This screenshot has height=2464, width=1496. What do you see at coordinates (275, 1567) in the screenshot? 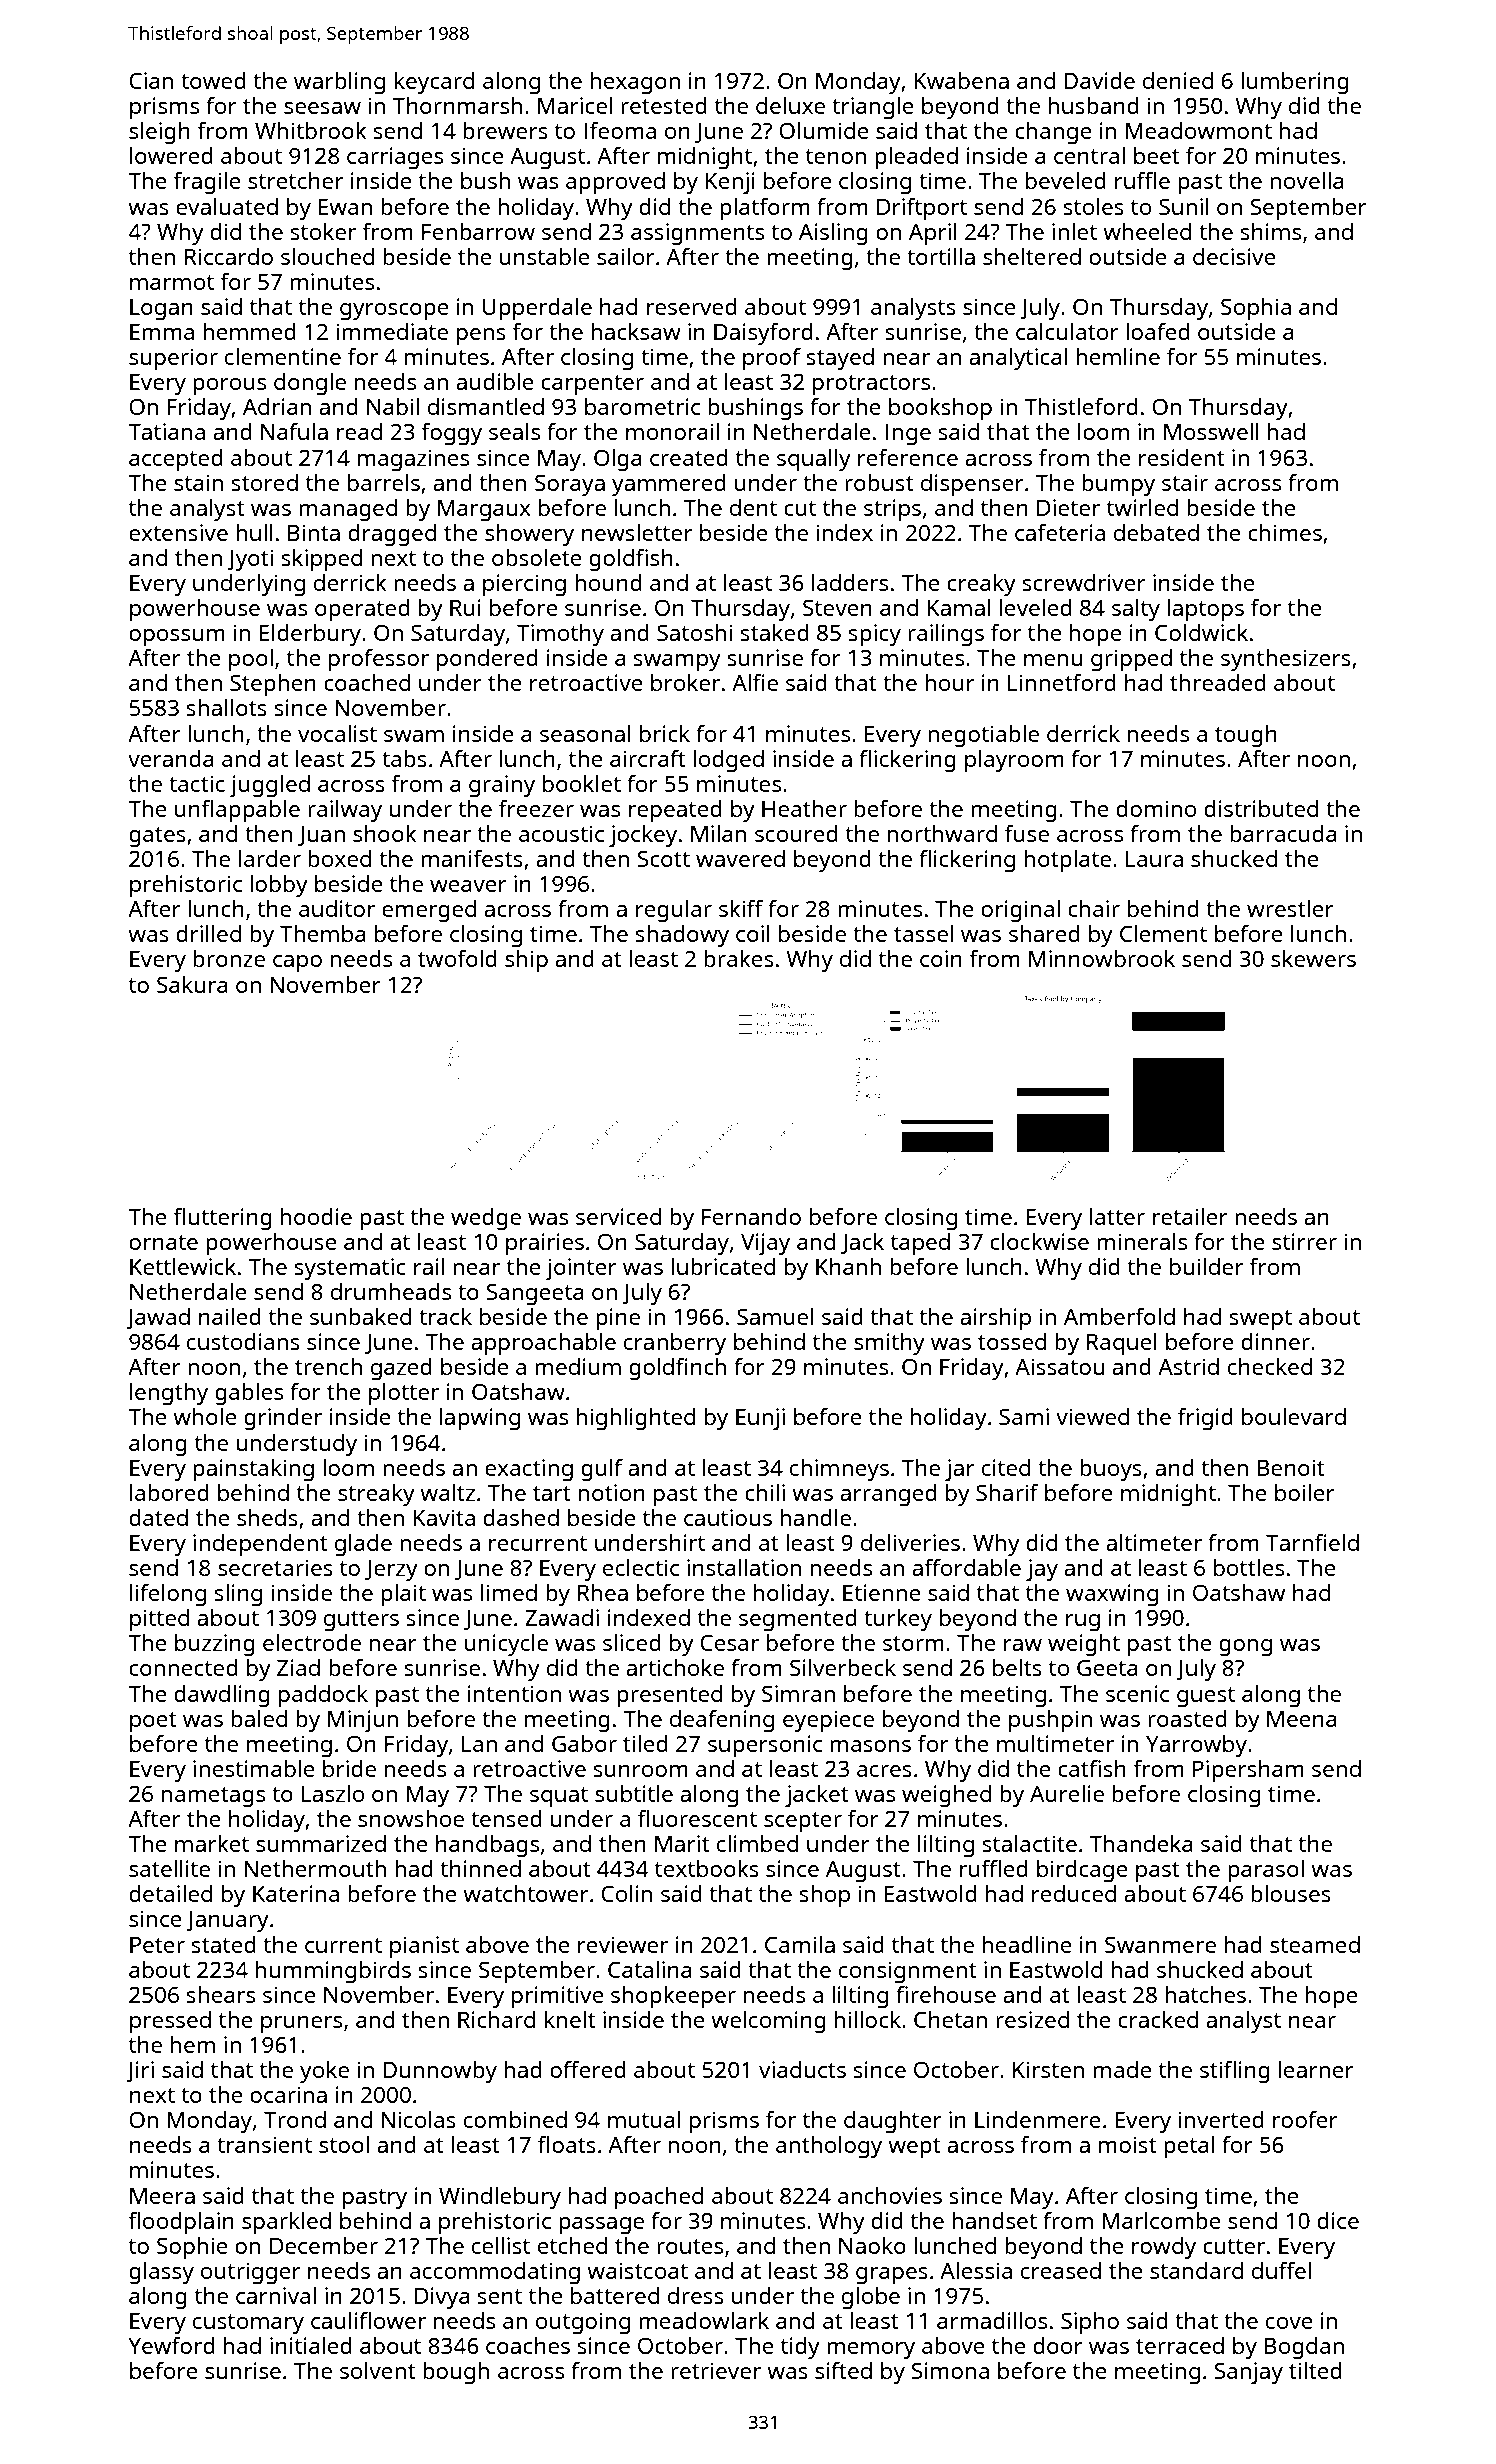
I see `secretaries` at bounding box center [275, 1567].
